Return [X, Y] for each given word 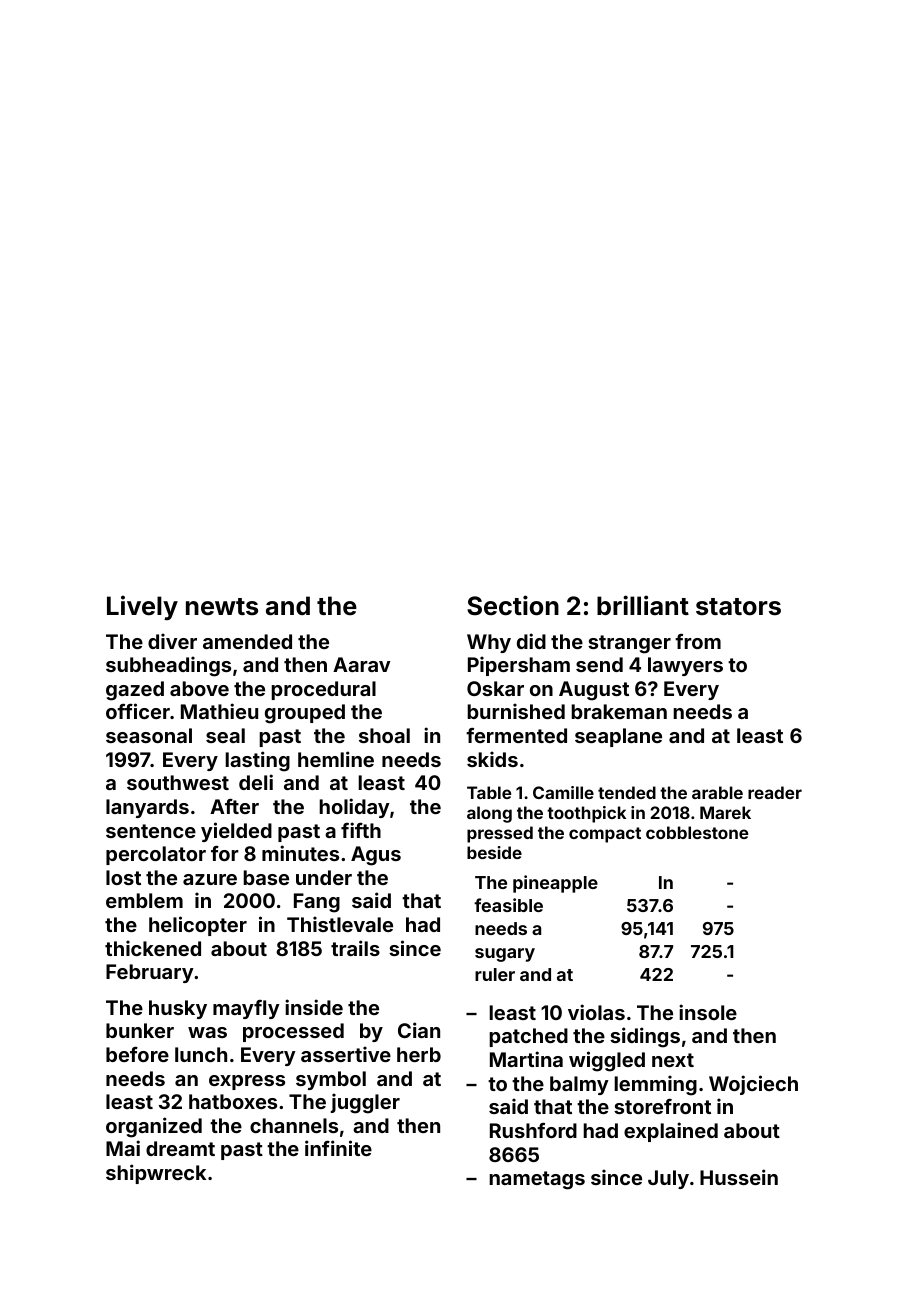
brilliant [643, 605]
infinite [338, 1148]
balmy [579, 1085]
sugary [505, 955]
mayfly [246, 1009]
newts [222, 607]
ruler [495, 974]
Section [513, 605]
